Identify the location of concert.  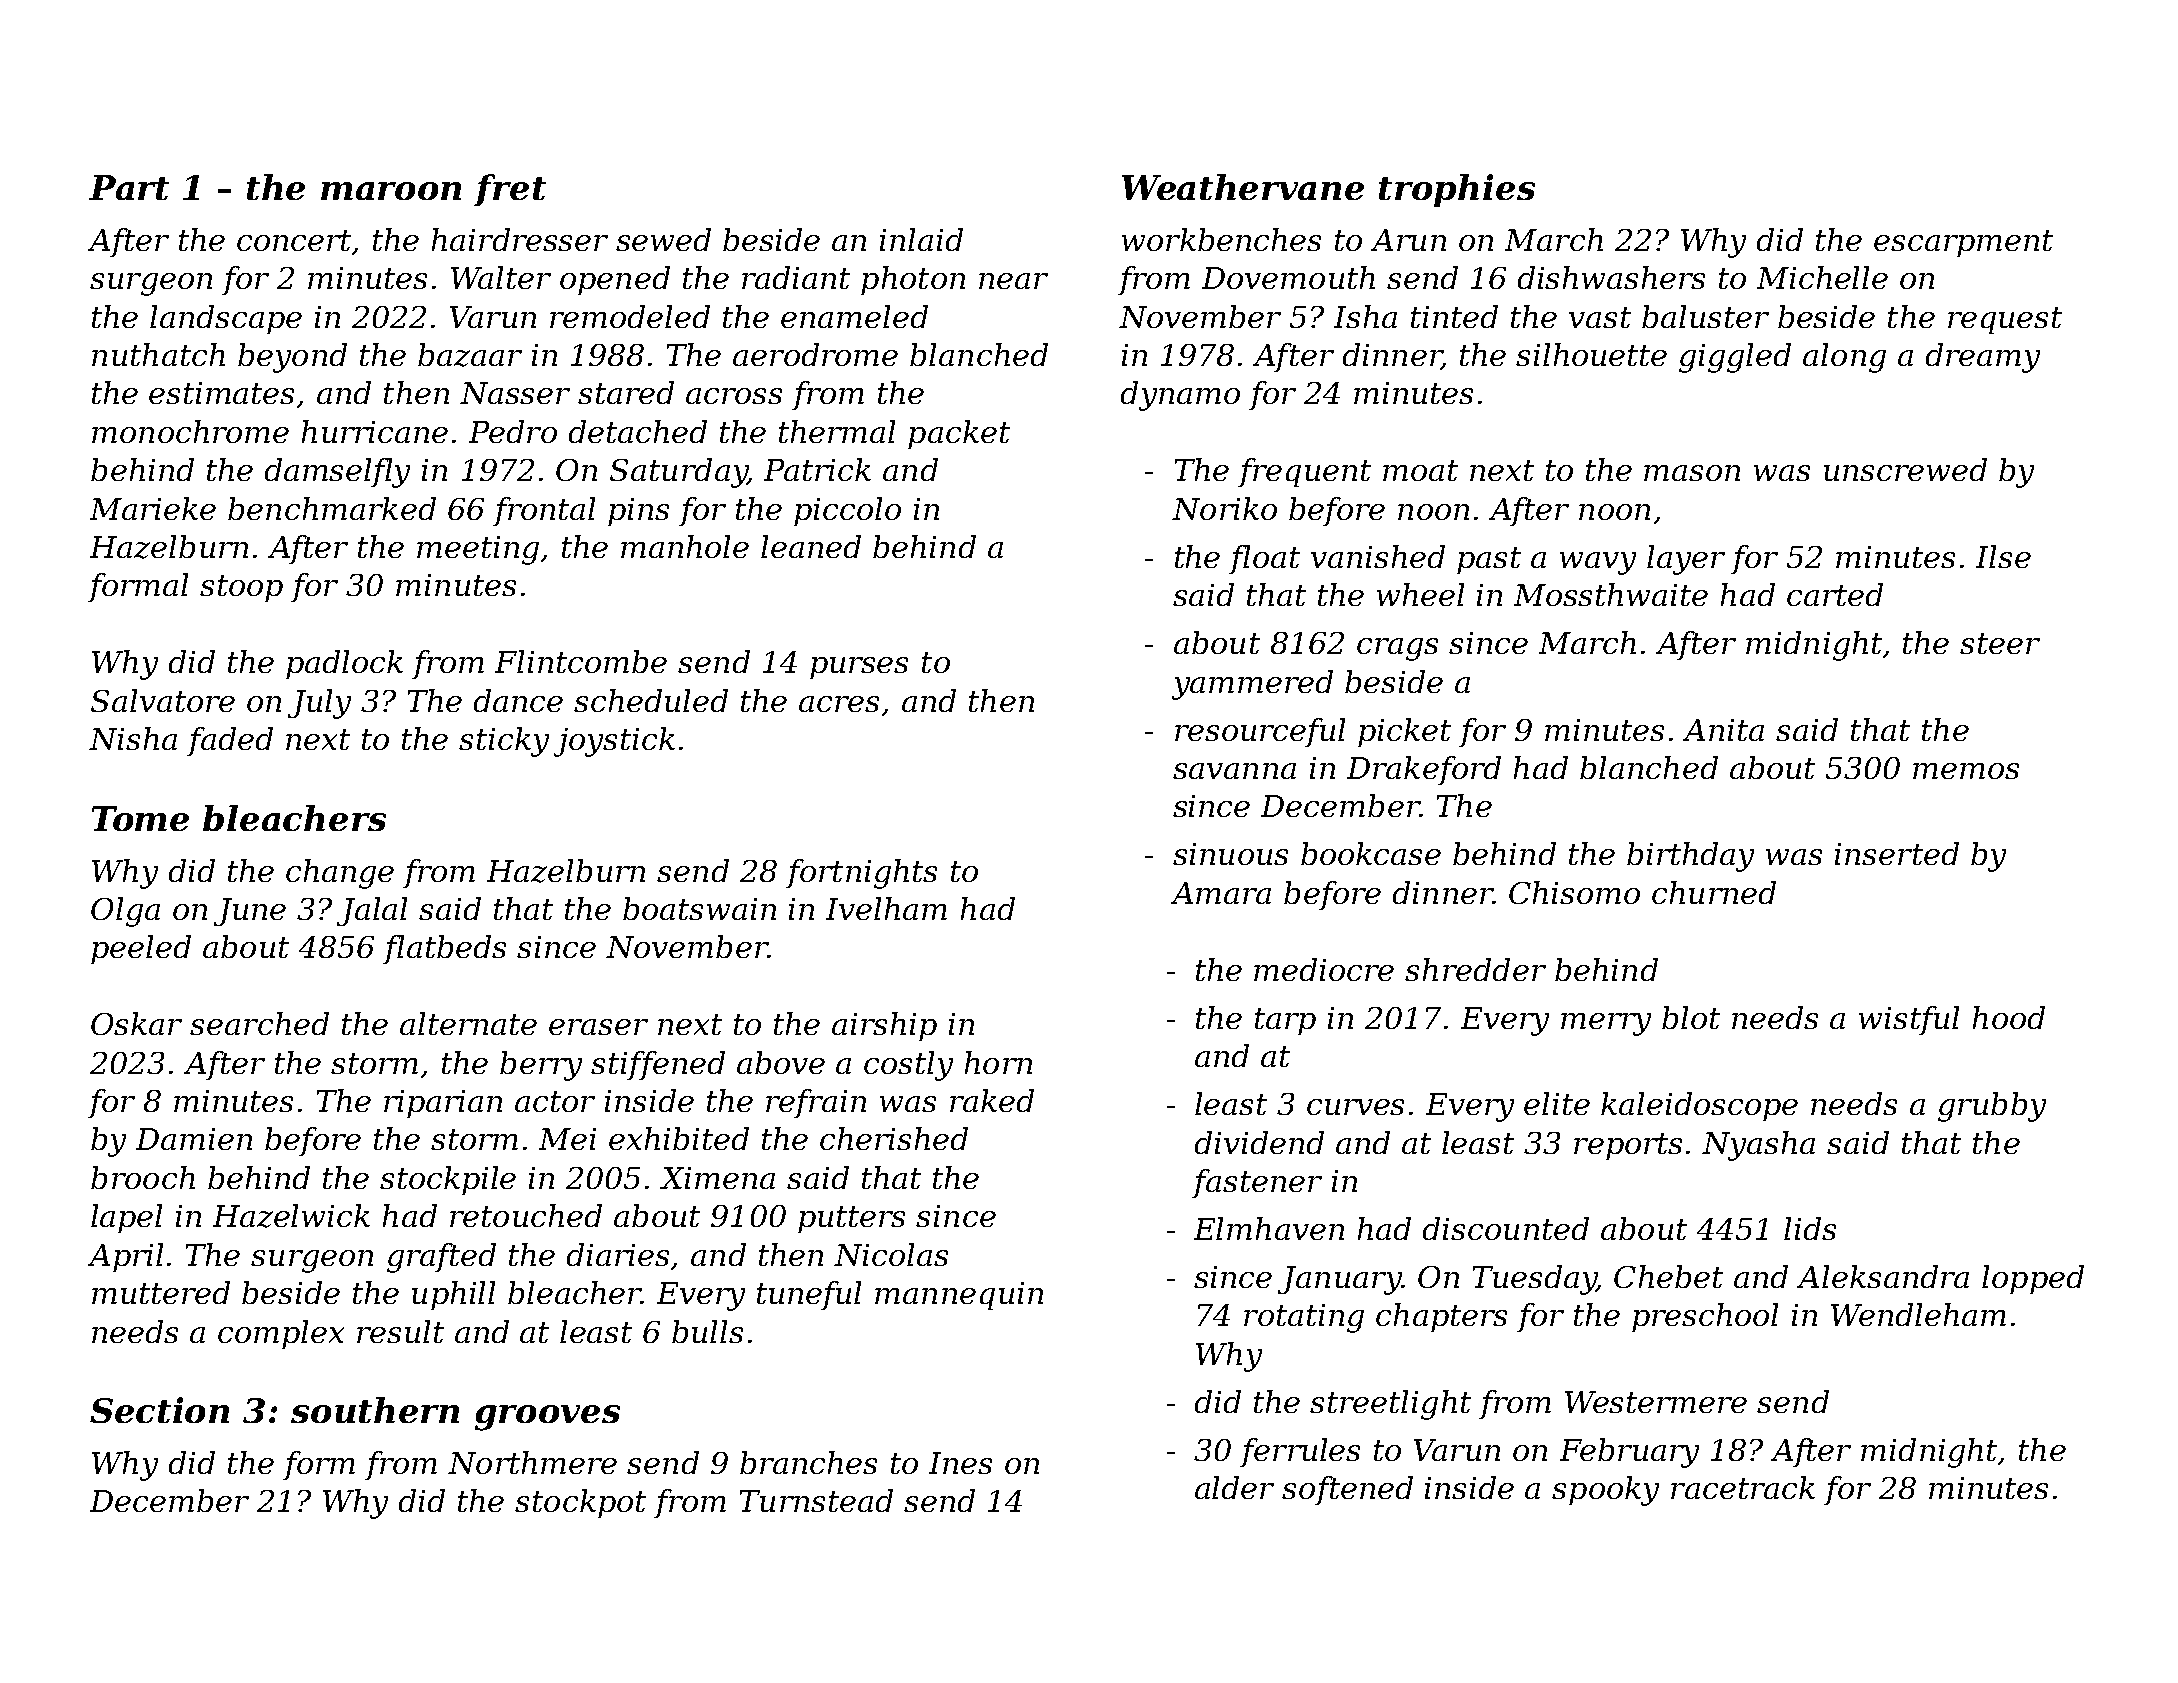
(294, 240).
